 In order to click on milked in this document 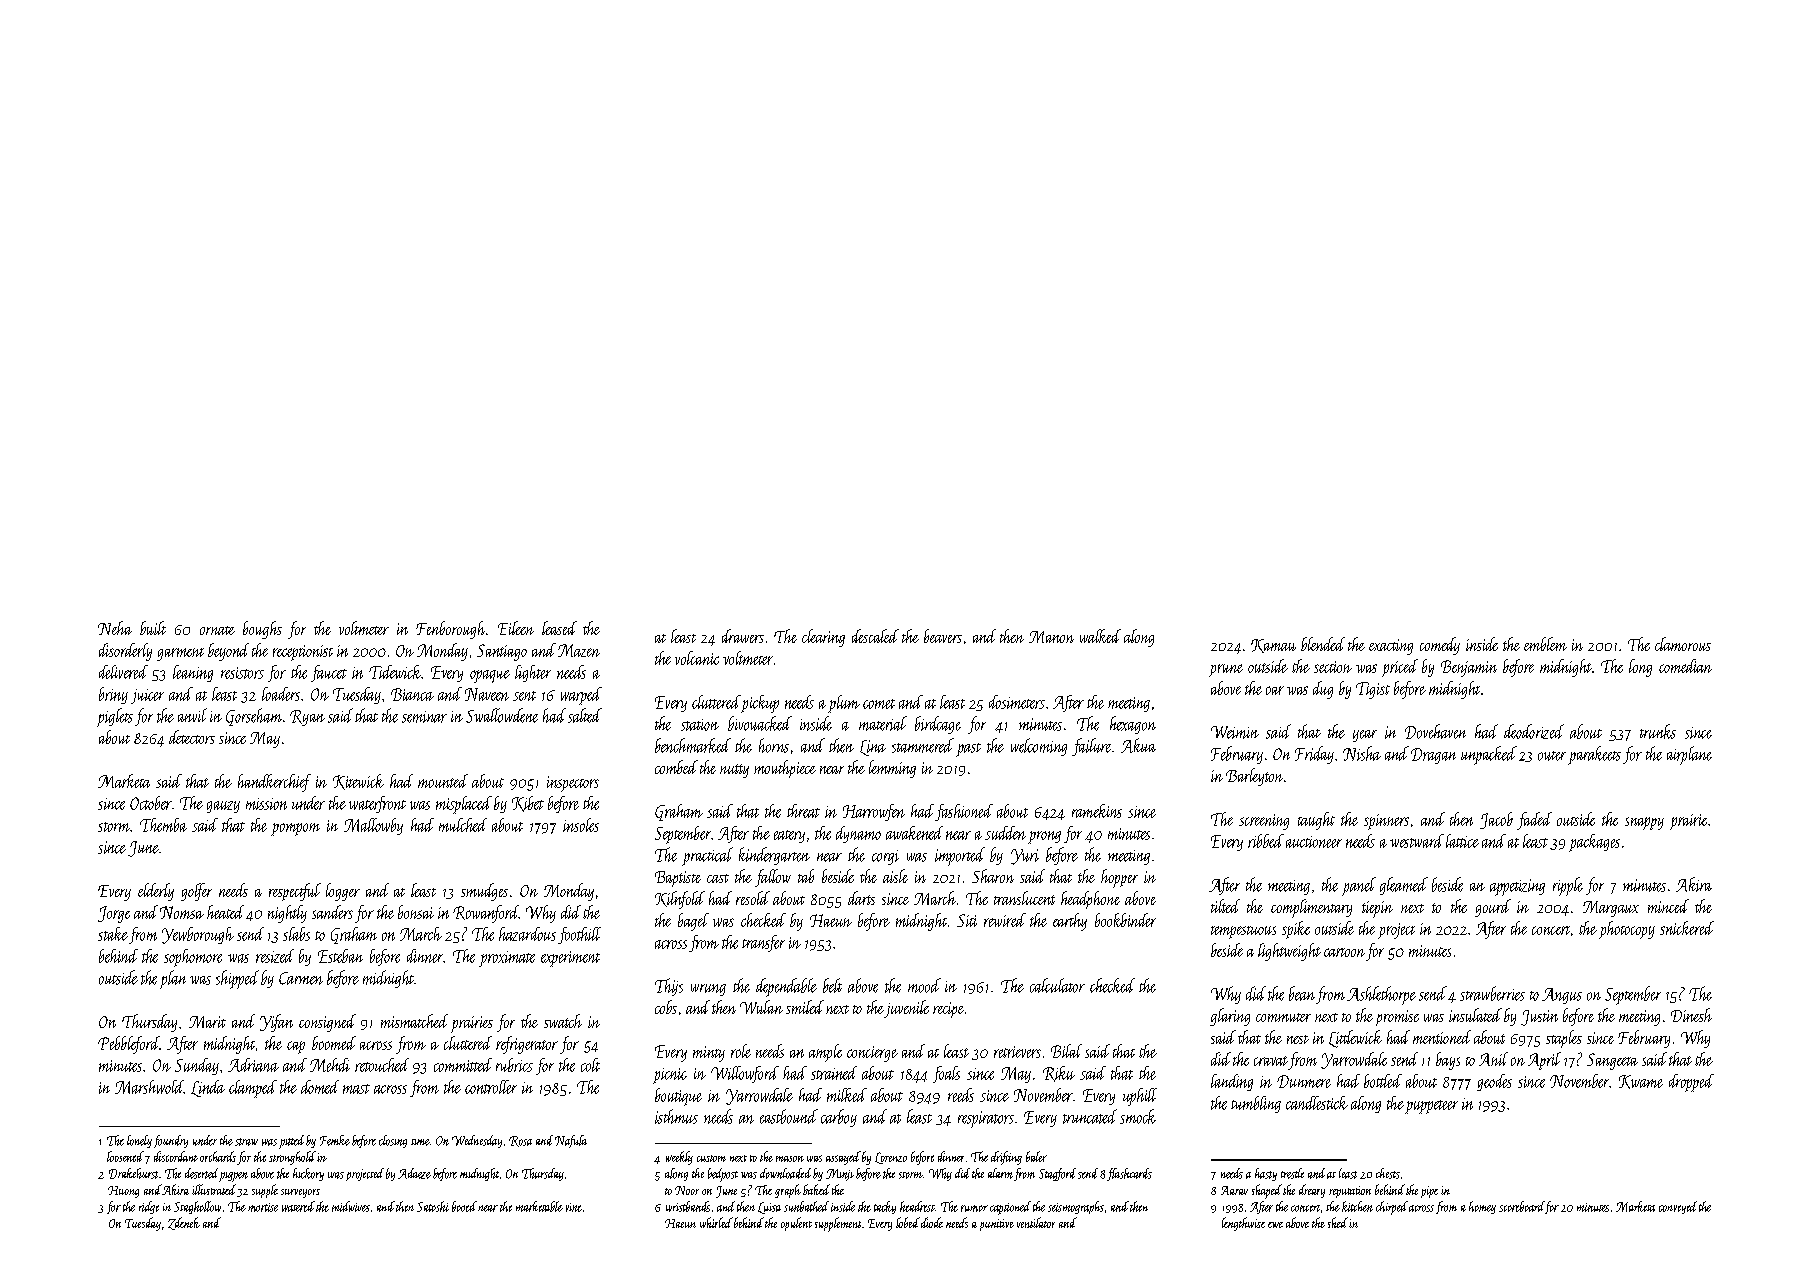, I will do `click(847, 1095)`.
